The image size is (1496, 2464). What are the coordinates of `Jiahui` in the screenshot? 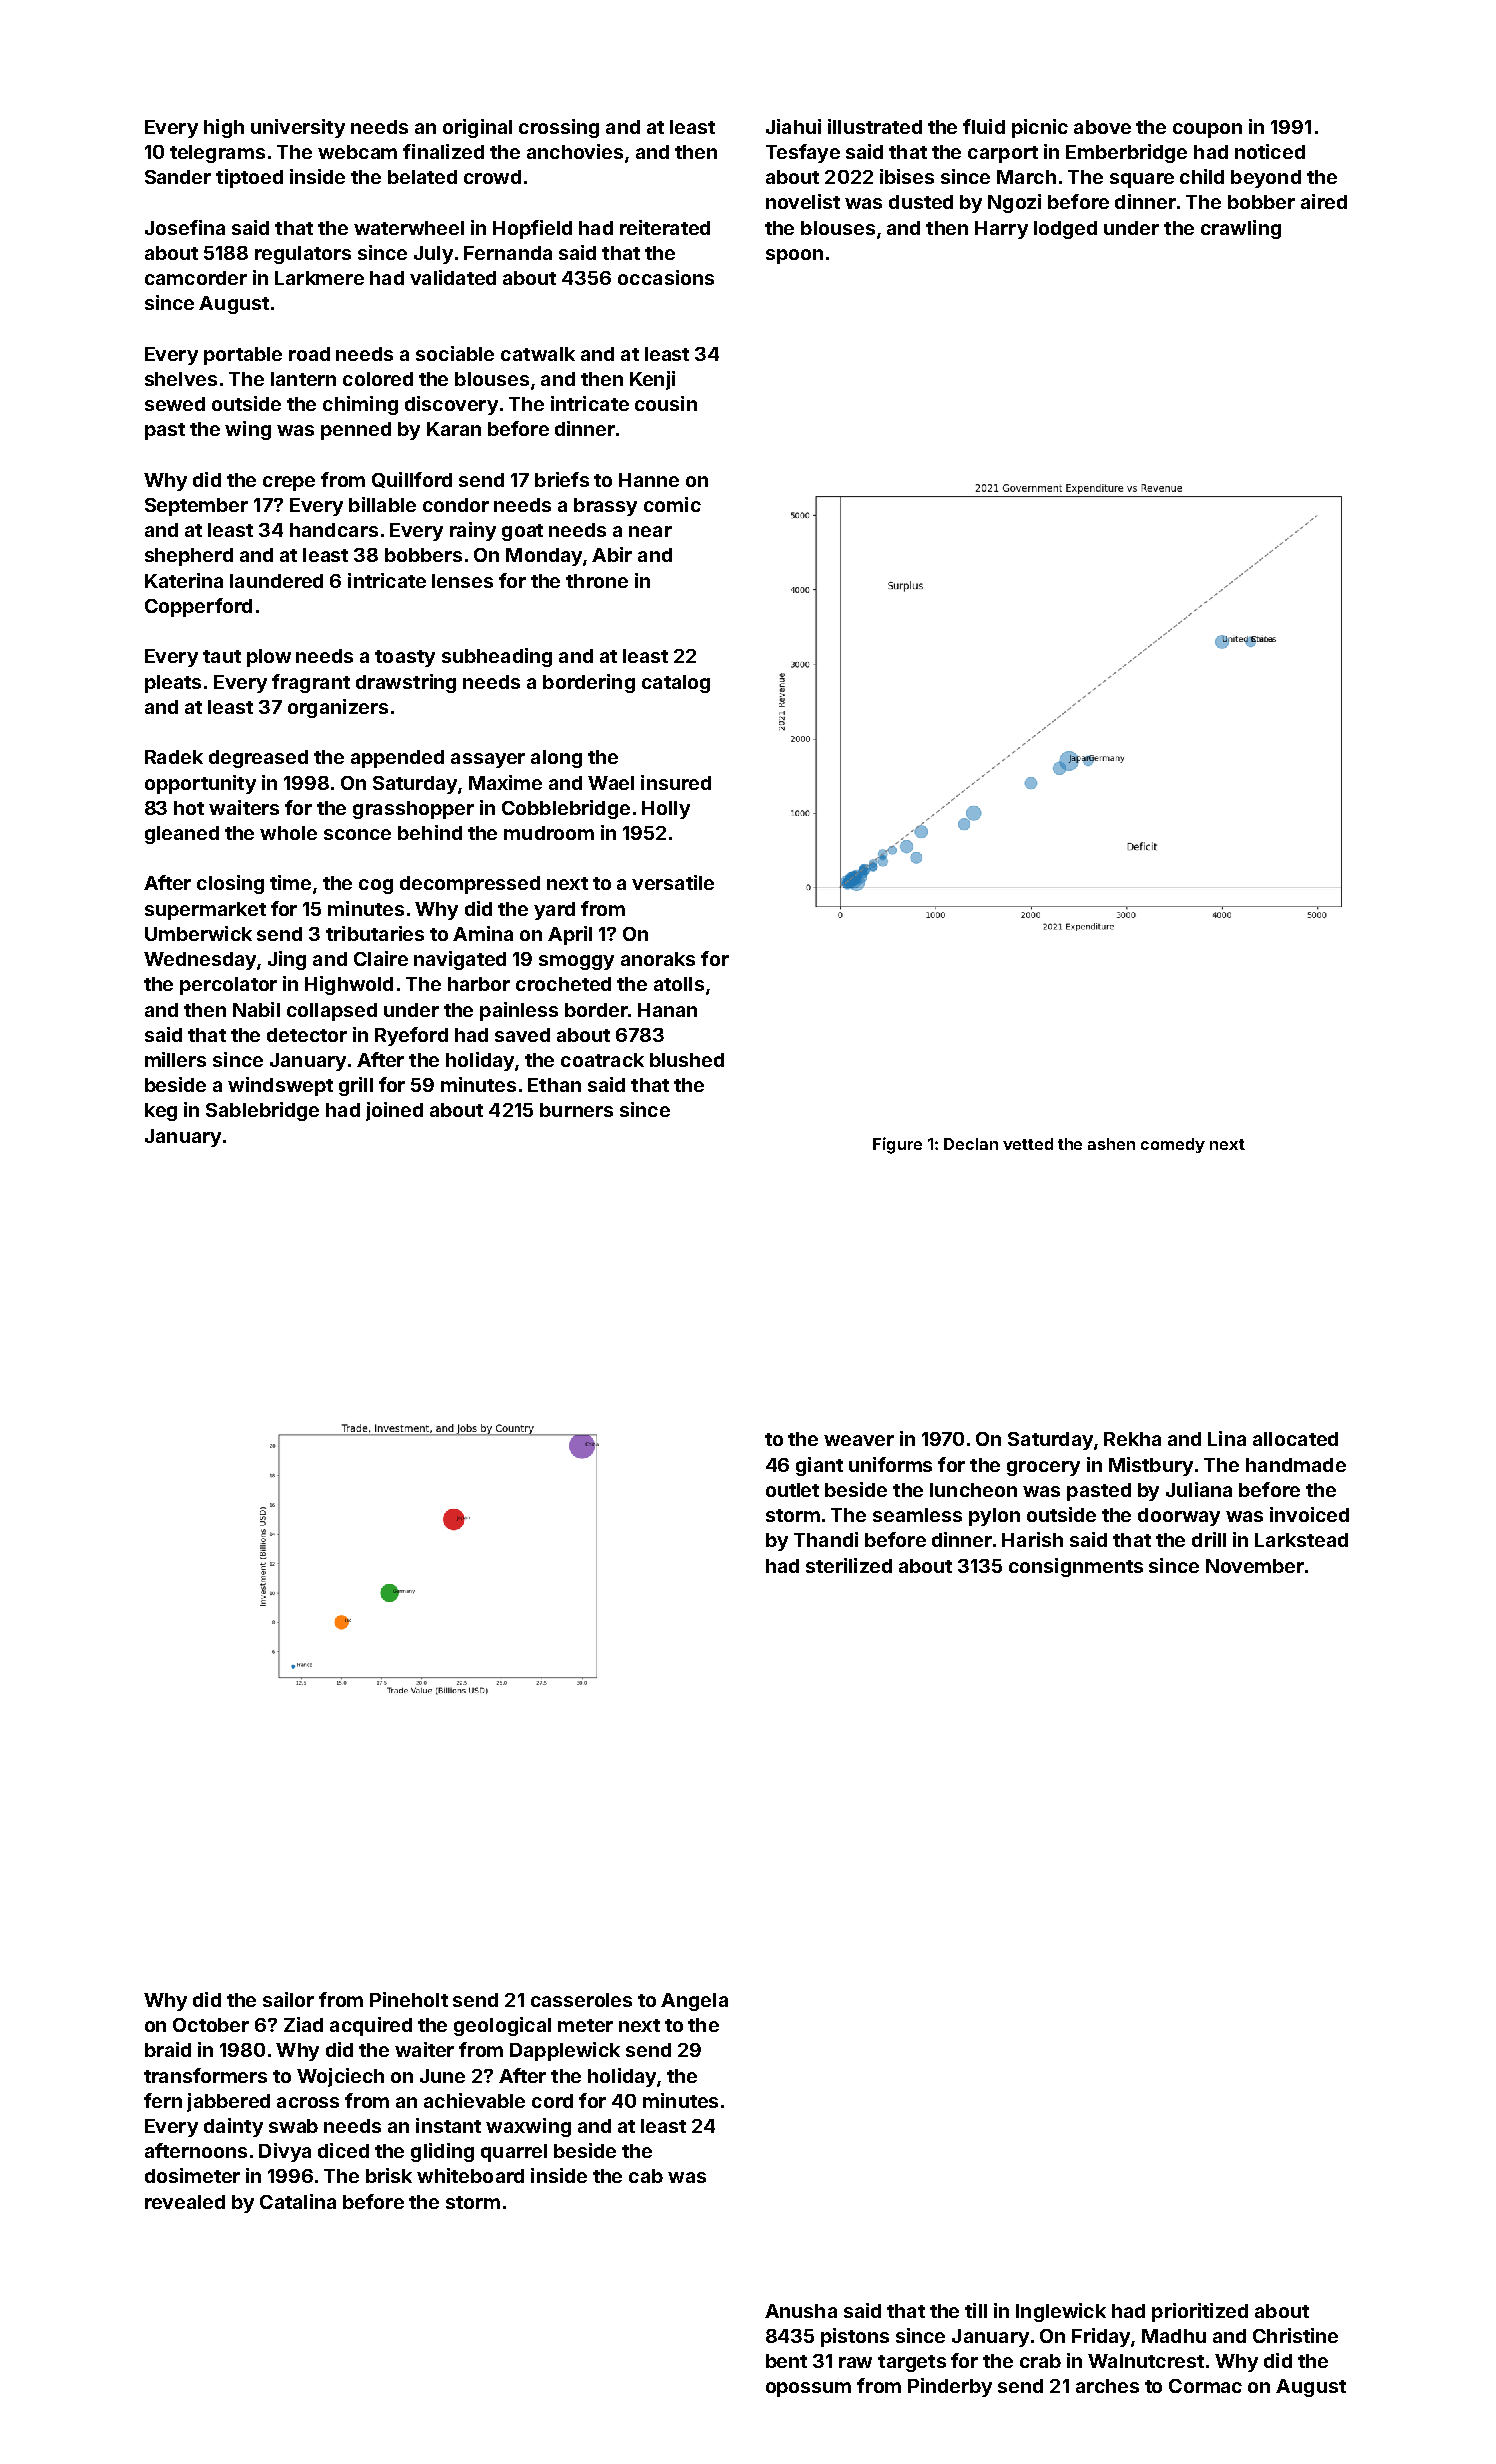 It's located at (793, 126).
